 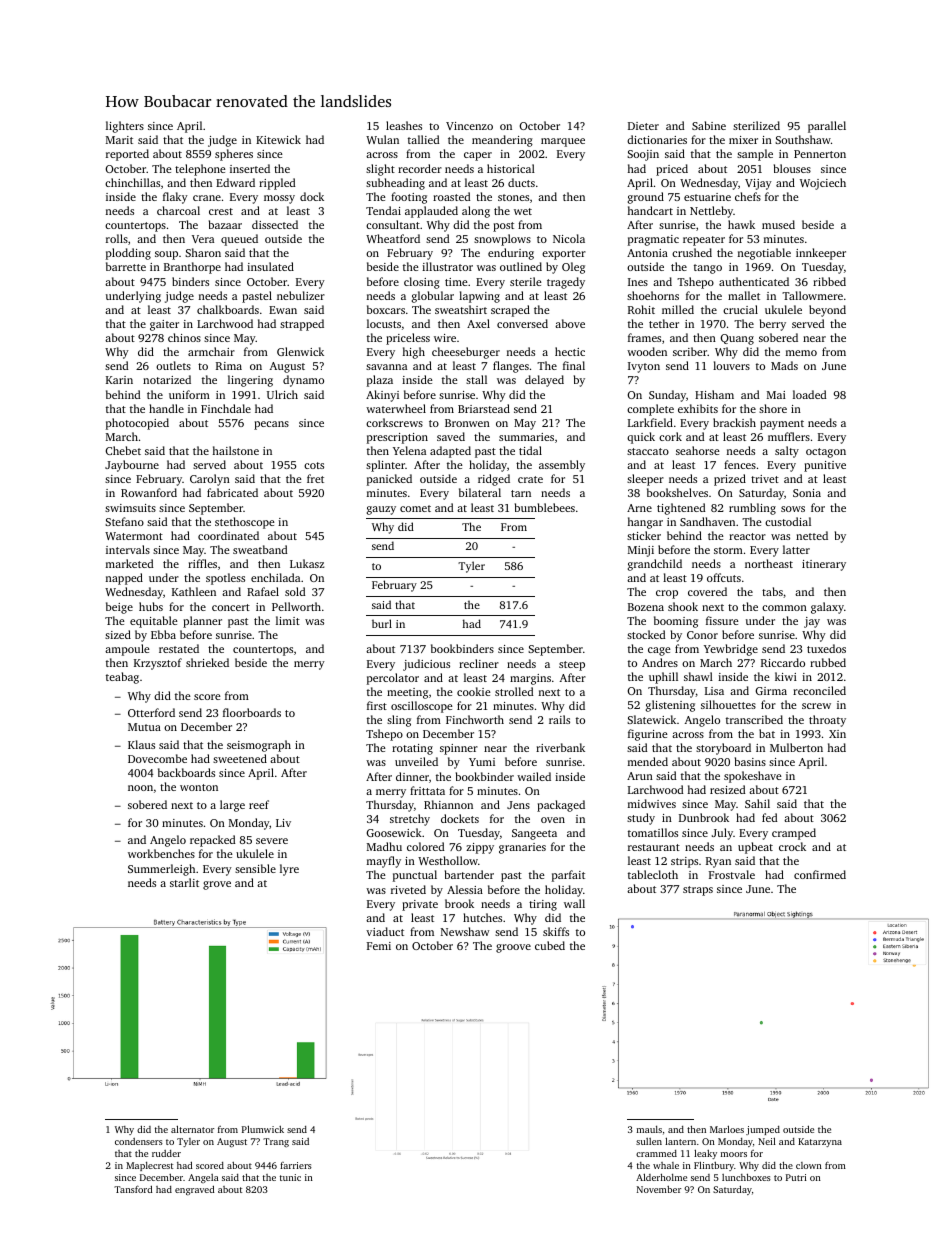 I want to click on lighters, so click(x=125, y=127).
